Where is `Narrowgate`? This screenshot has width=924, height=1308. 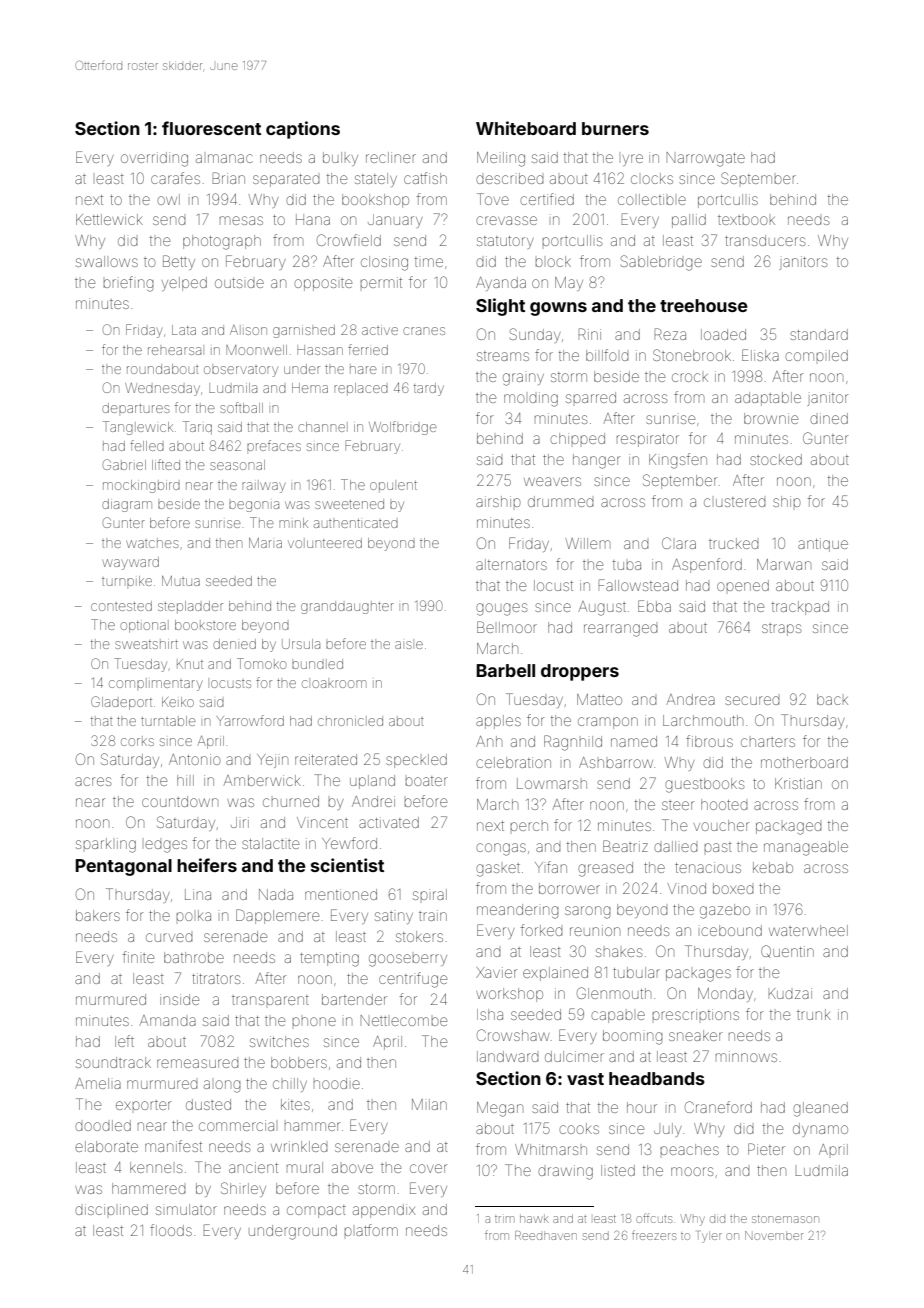 Narrowgate is located at coordinates (705, 159).
